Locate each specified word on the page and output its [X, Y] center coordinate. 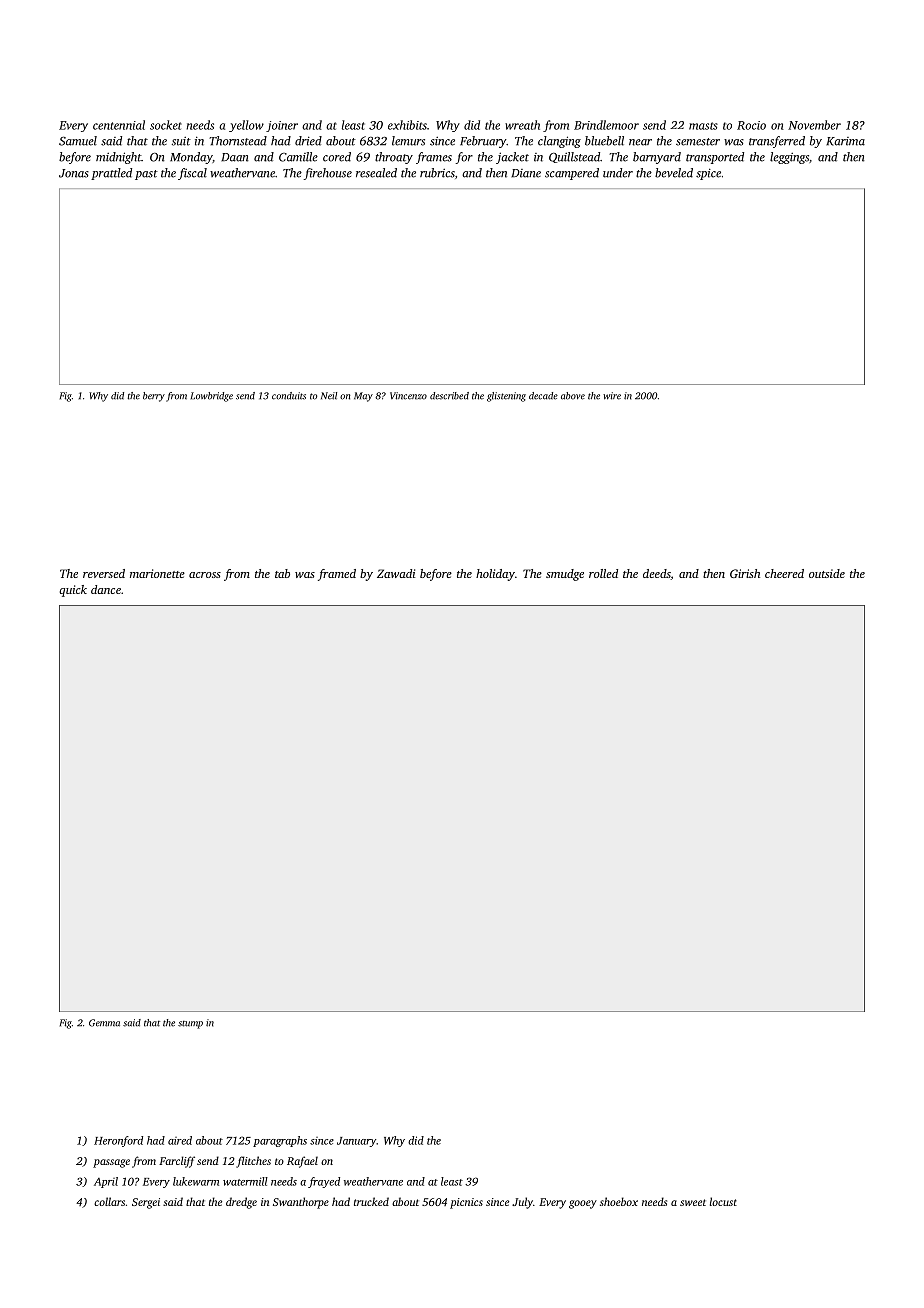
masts [703, 126]
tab [282, 573]
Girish [745, 573]
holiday [495, 575]
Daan [235, 157]
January [357, 1142]
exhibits [407, 125]
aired [180, 1140]
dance [106, 589]
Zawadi [396, 573]
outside [827, 573]
